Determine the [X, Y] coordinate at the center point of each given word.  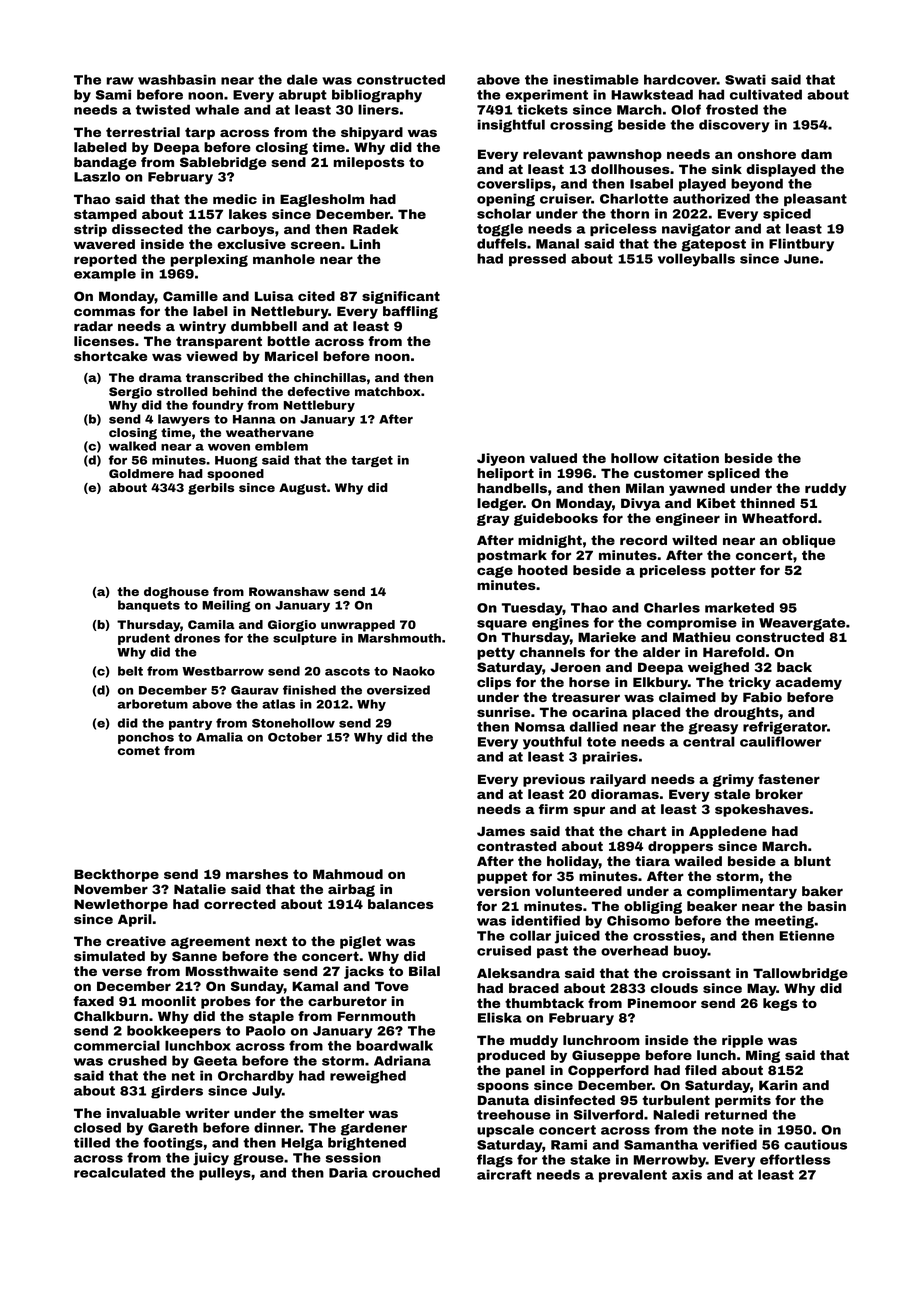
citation [691, 458]
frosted [732, 109]
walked [132, 446]
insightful [511, 126]
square [502, 625]
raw [120, 81]
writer [207, 1113]
